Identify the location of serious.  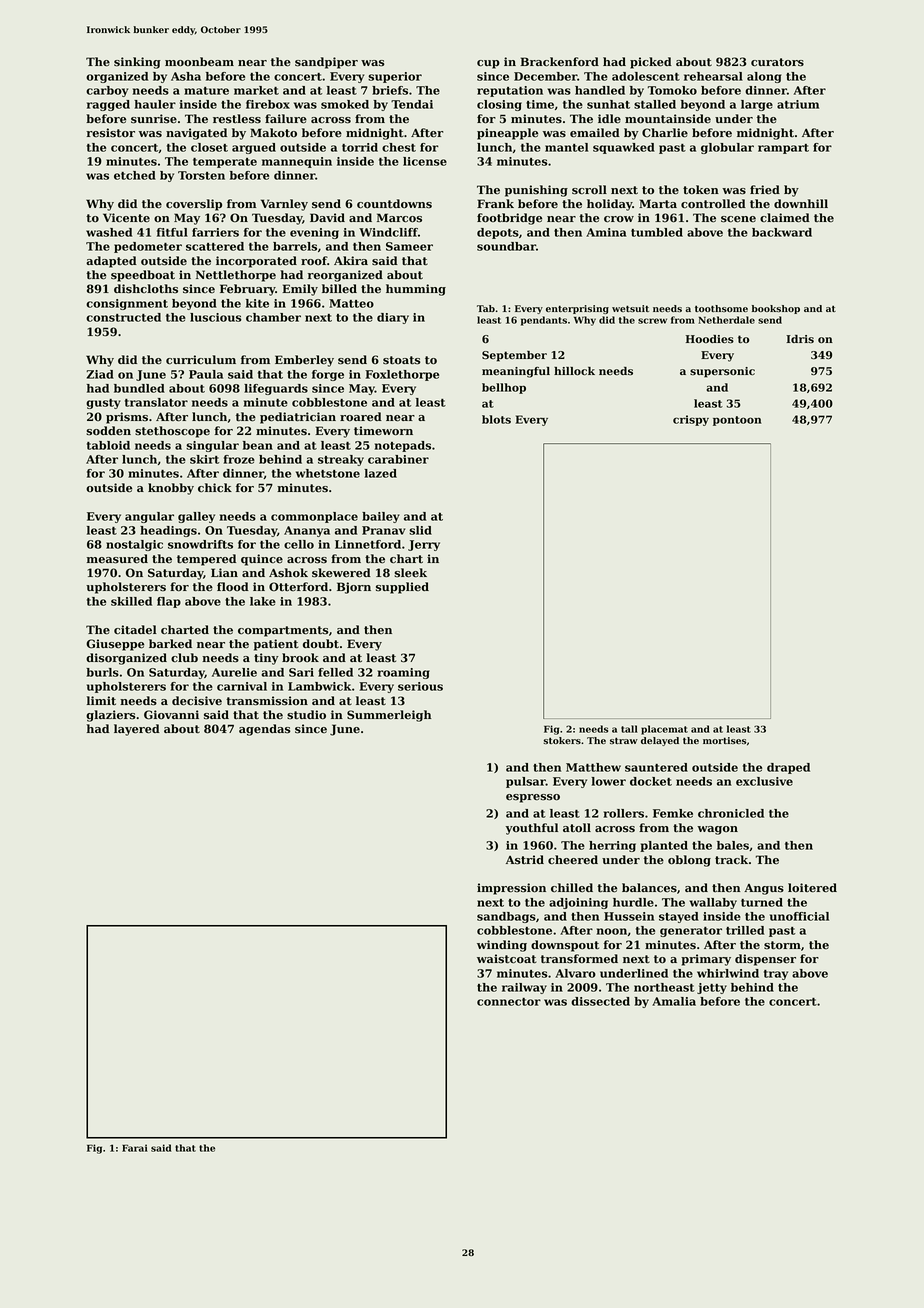
(420, 686).
